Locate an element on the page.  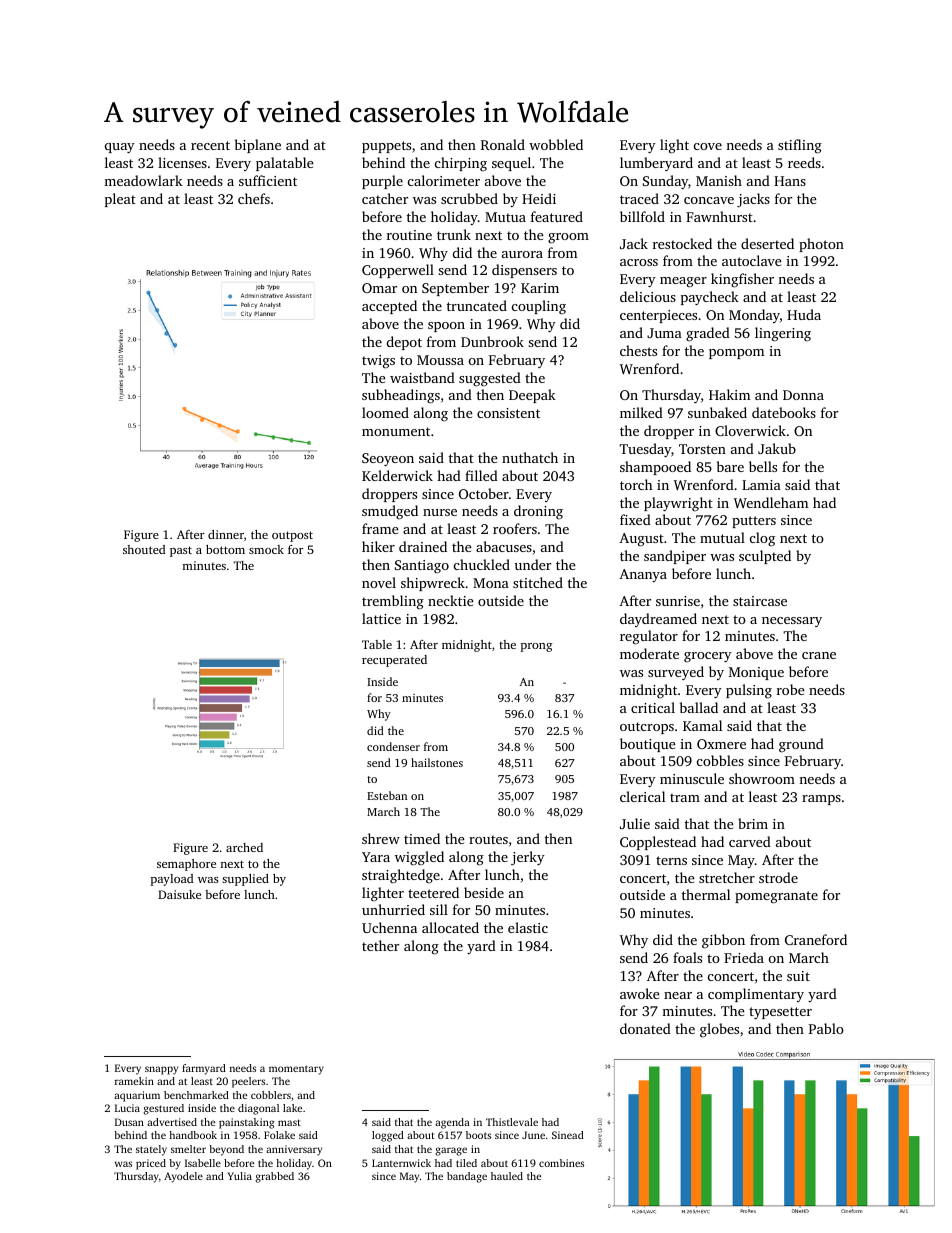
Lamia is located at coordinates (761, 485).
